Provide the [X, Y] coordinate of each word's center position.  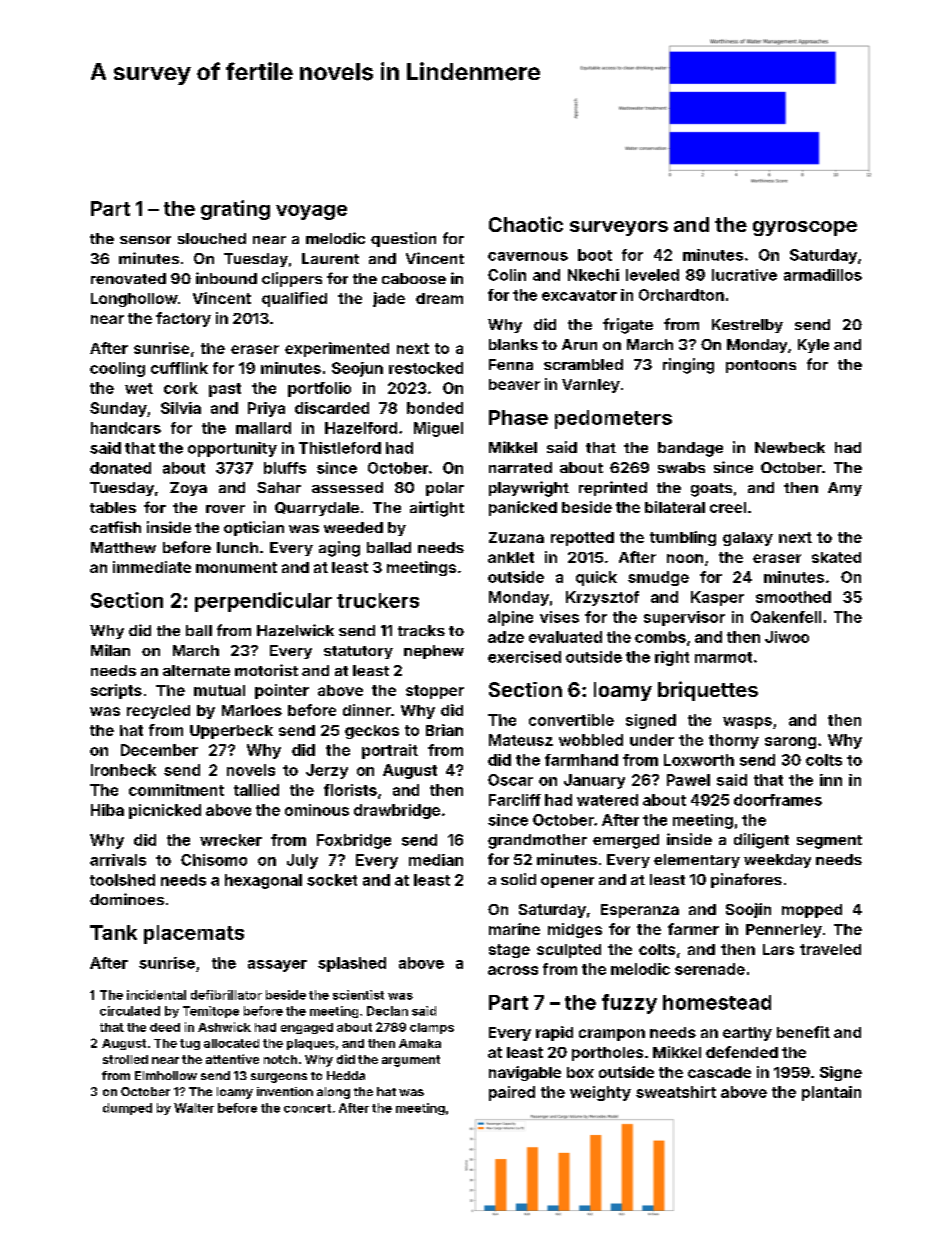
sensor [145, 240]
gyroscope [805, 228]
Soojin [748, 910]
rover [225, 509]
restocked [426, 368]
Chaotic [526, 224]
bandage [690, 449]
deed [165, 1027]
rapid [554, 1033]
